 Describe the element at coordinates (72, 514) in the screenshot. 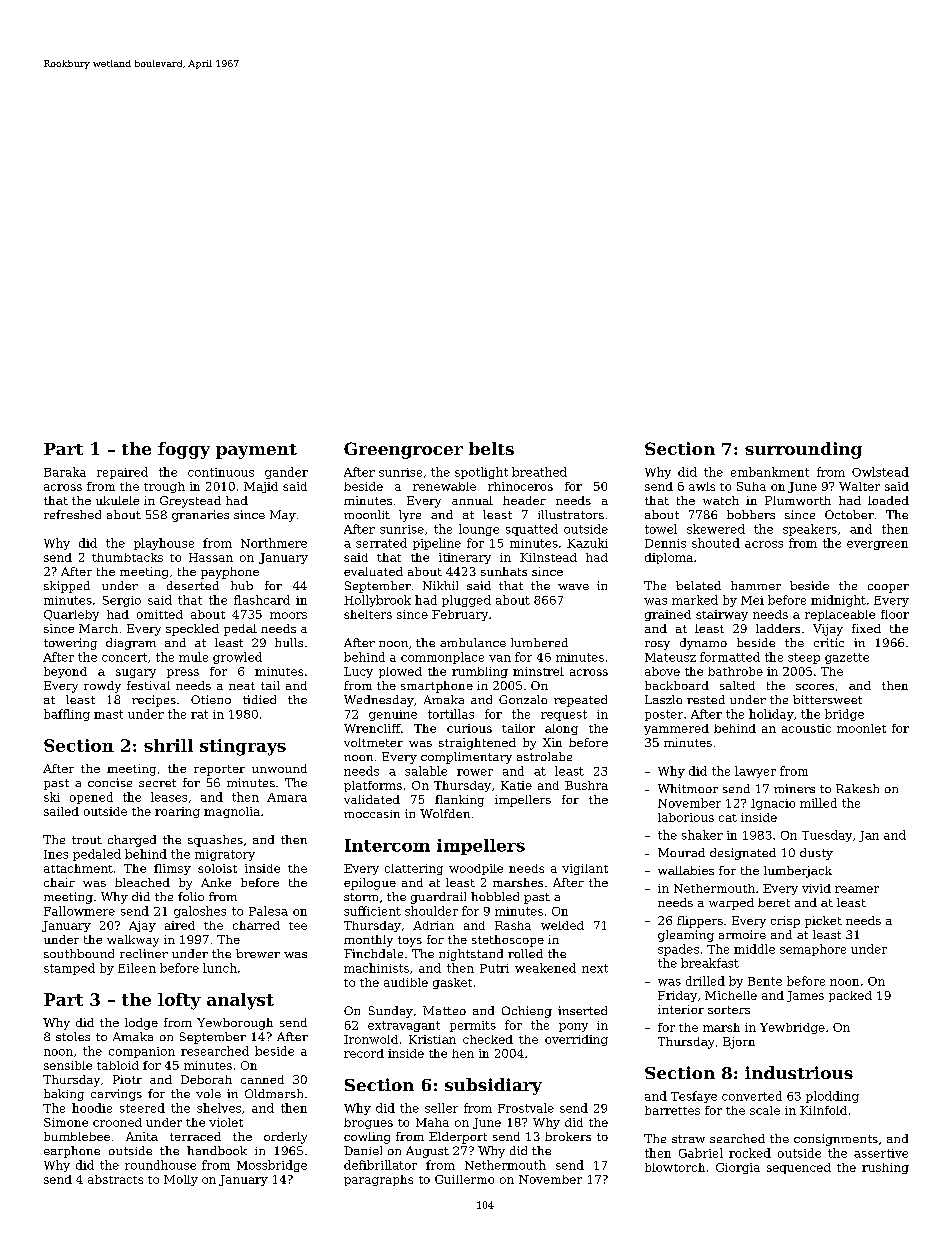

I see `refreshed` at that location.
